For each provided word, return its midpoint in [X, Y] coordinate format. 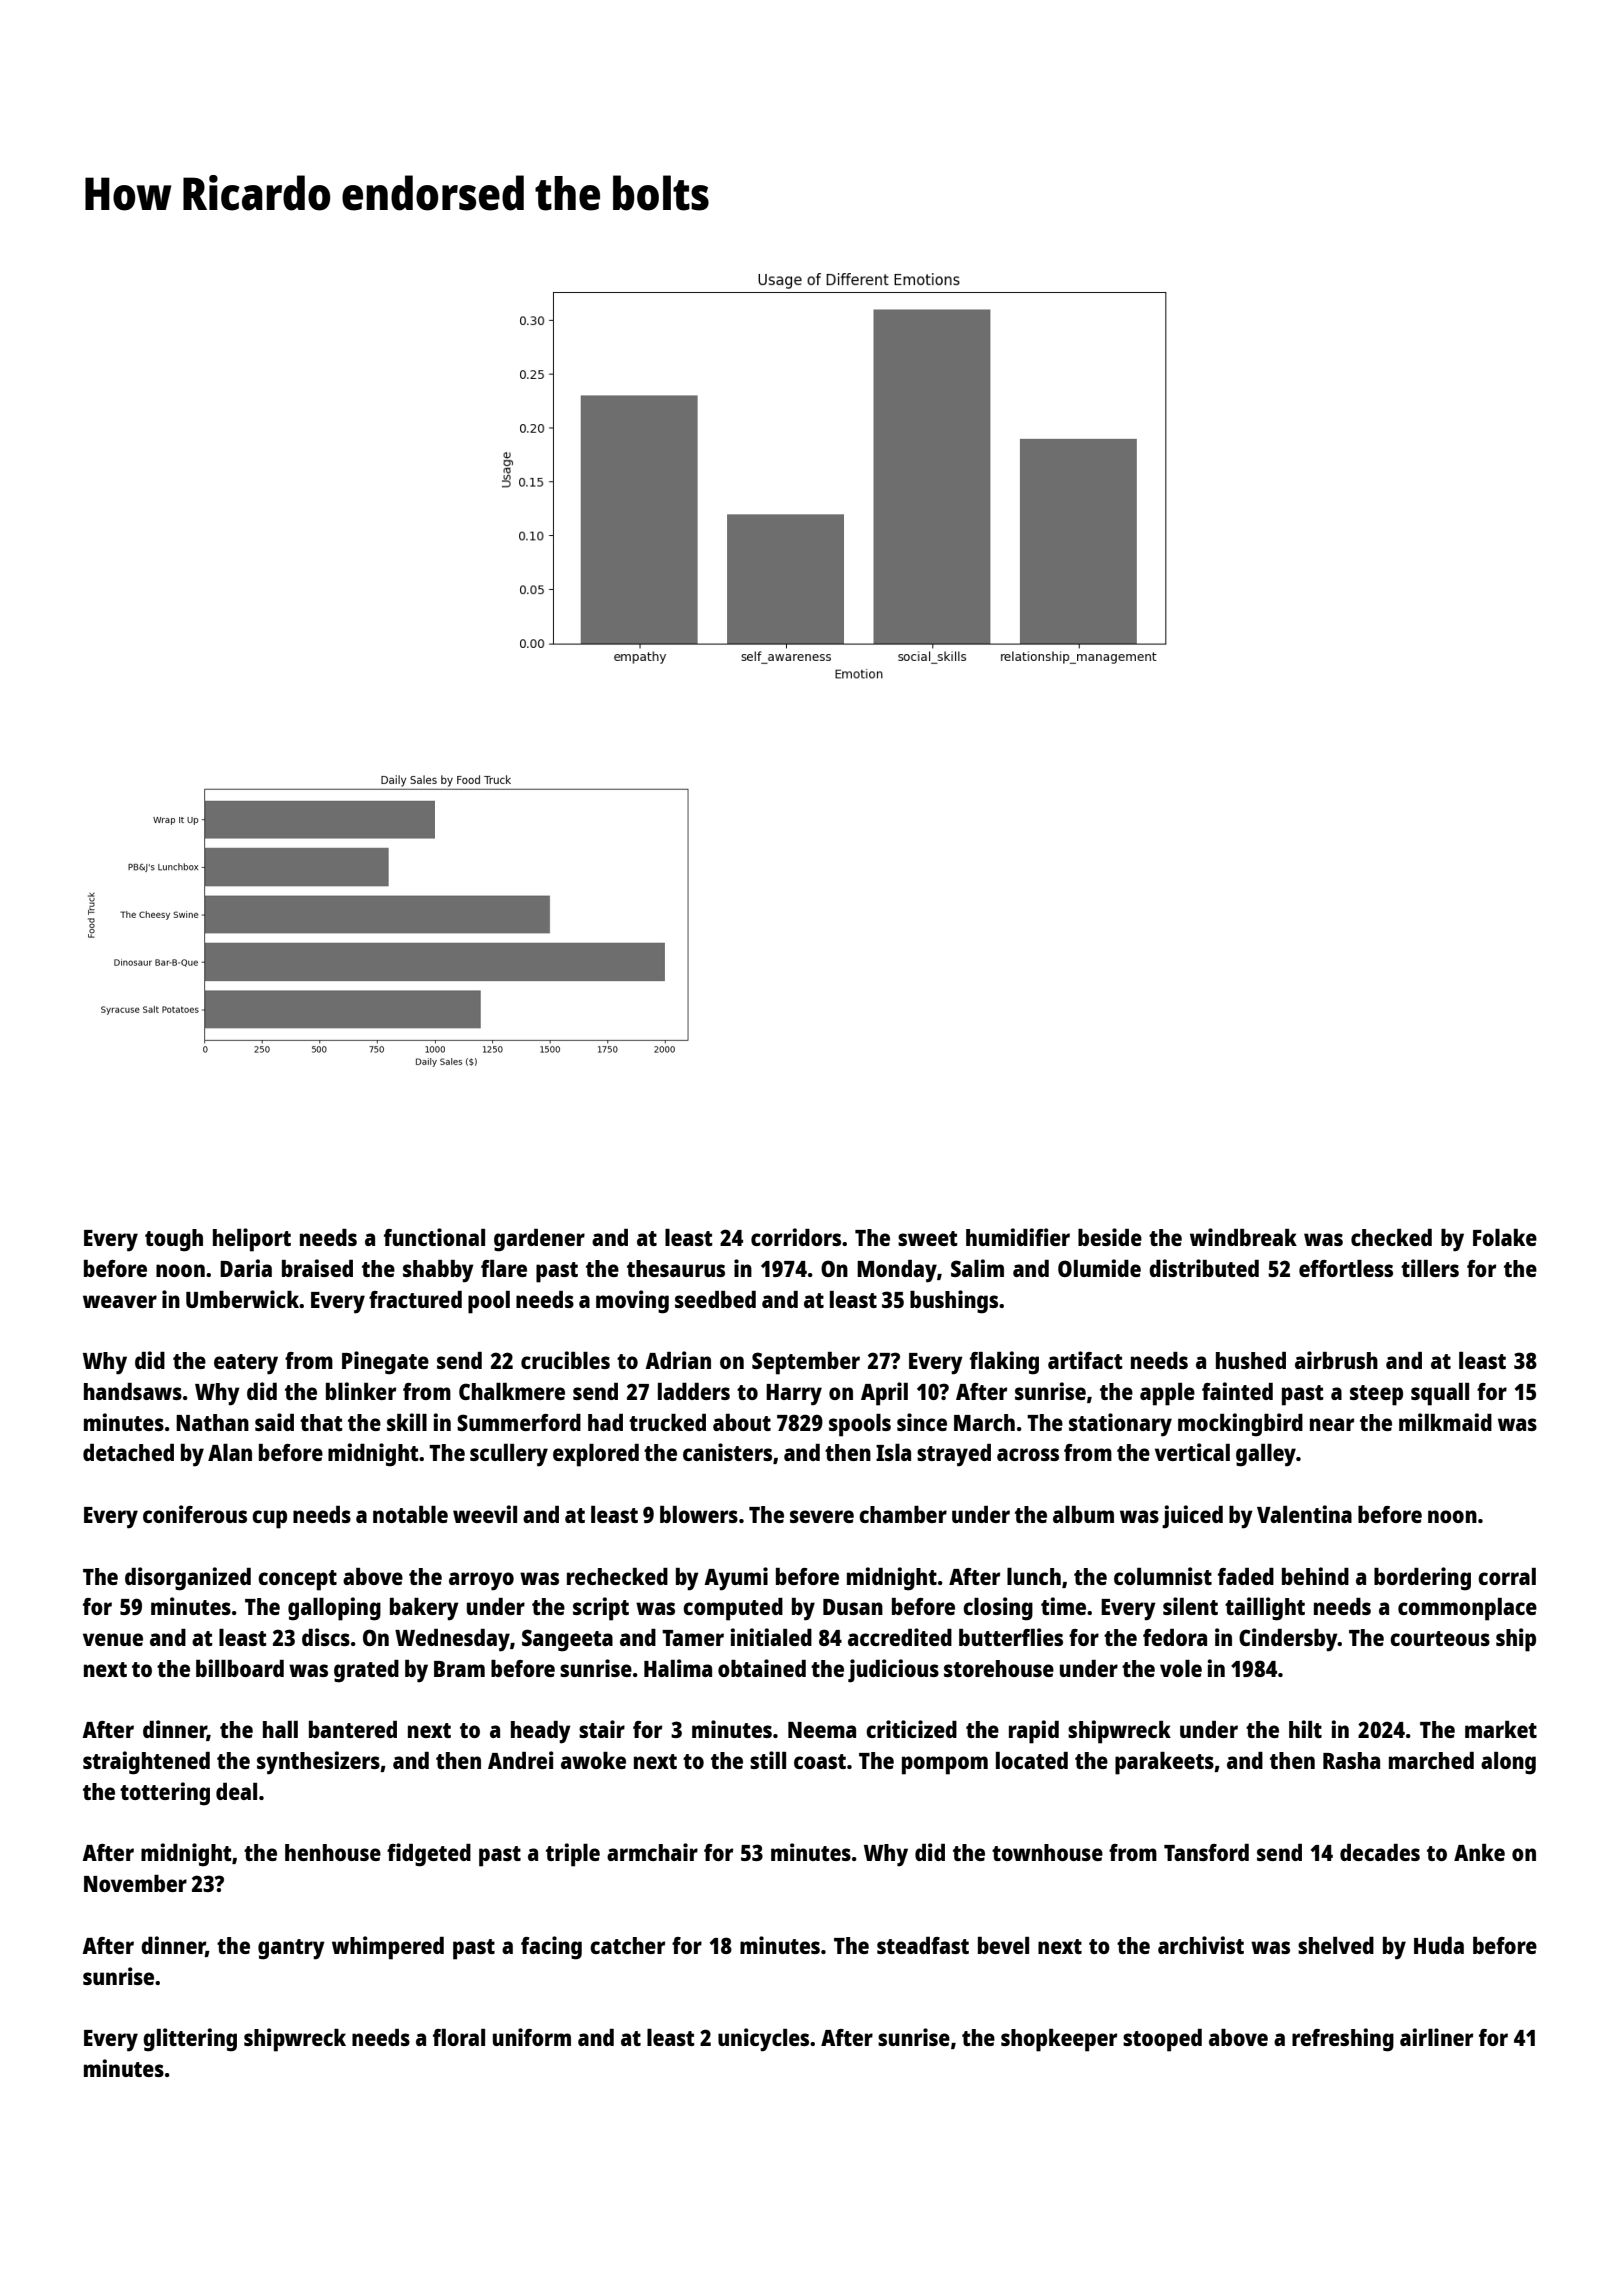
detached [128, 1452]
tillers [1430, 1268]
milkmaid [1445, 1422]
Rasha [1351, 1760]
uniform [532, 2037]
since [922, 1422]
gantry [291, 1949]
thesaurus [676, 1268]
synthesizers [318, 1763]
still [768, 1760]
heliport [252, 1240]
